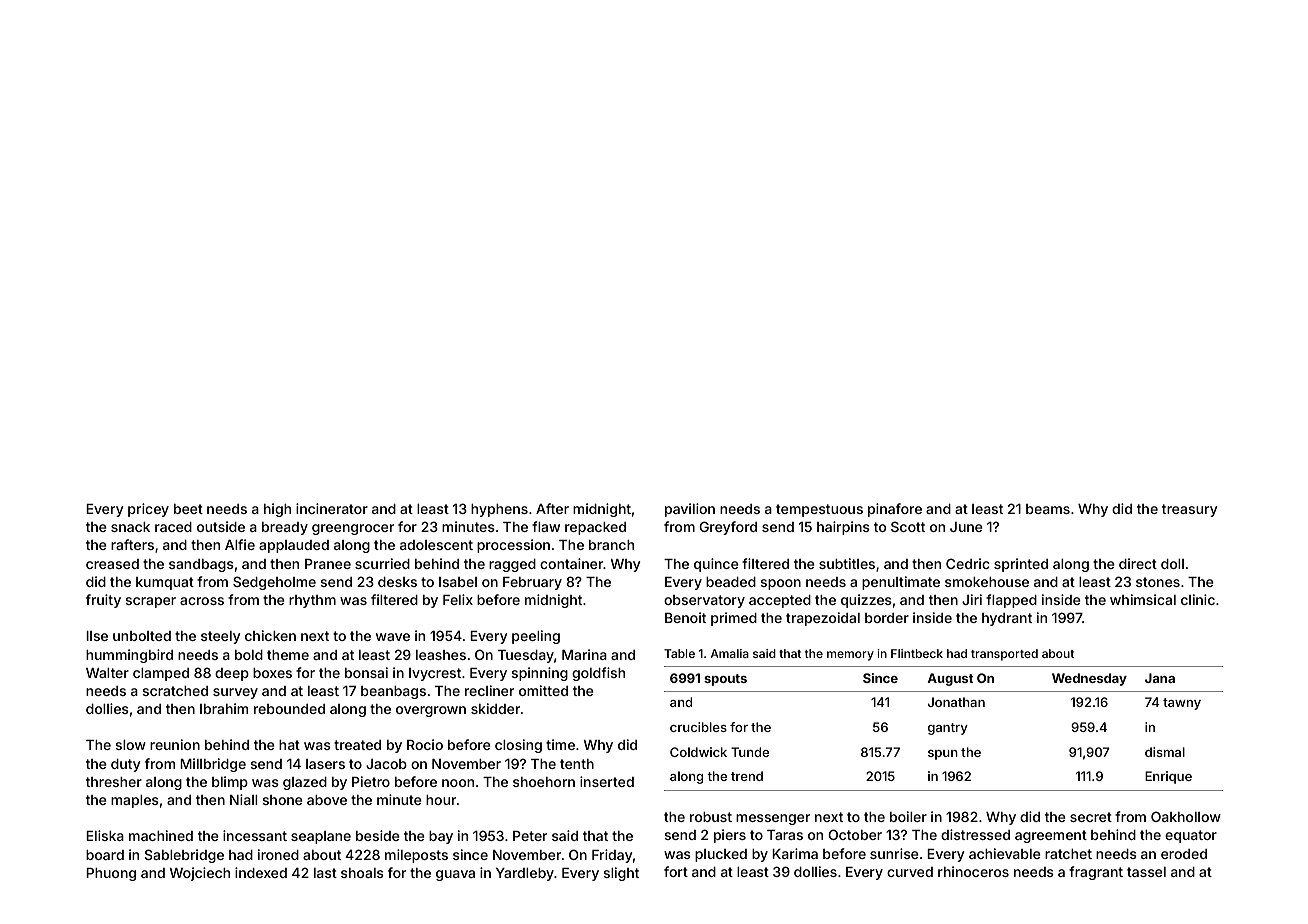 The width and height of the screenshot is (1308, 924). I want to click on hummingbird, so click(129, 656).
